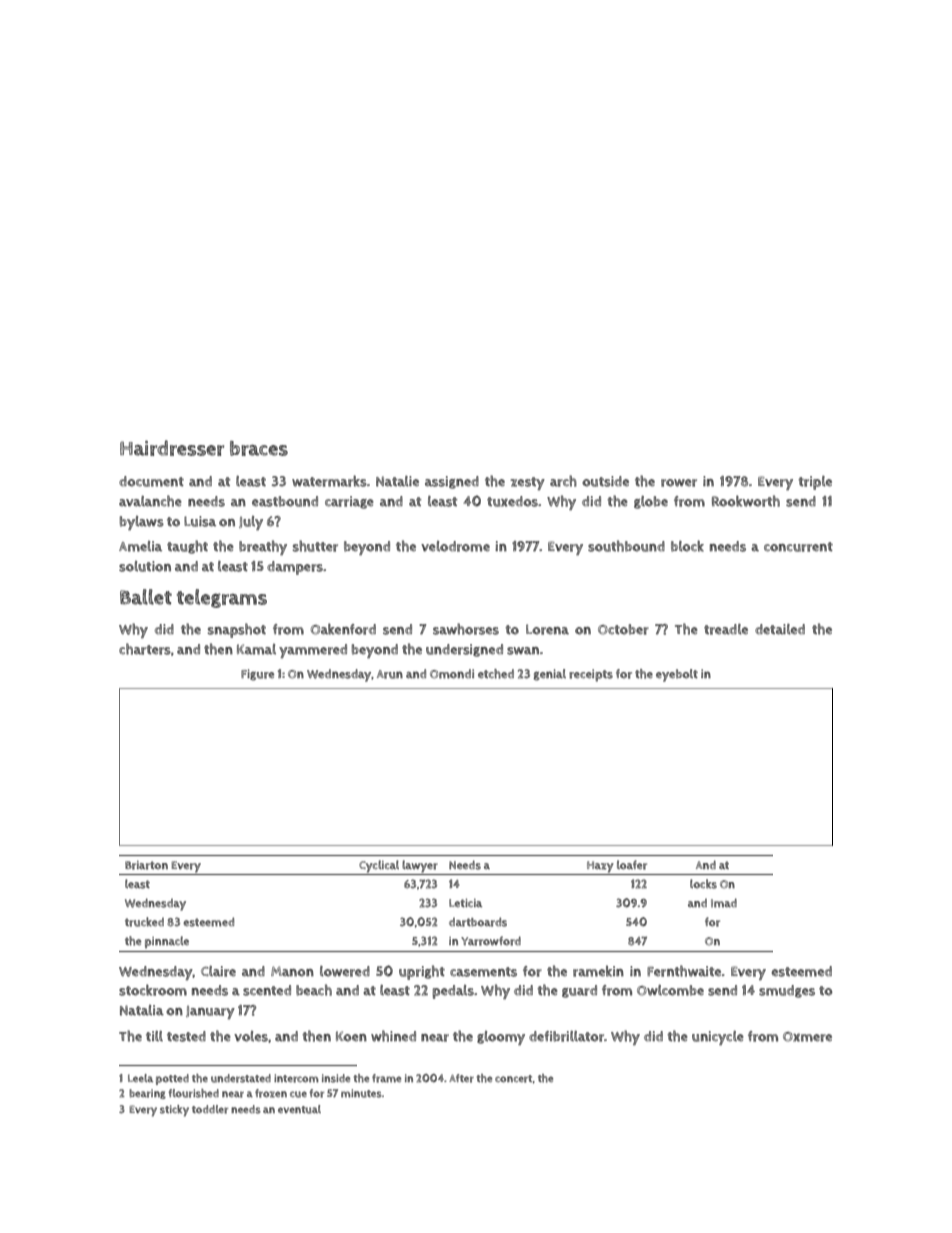 The image size is (952, 1233). What do you see at coordinates (523, 651) in the page?
I see `swan` at bounding box center [523, 651].
